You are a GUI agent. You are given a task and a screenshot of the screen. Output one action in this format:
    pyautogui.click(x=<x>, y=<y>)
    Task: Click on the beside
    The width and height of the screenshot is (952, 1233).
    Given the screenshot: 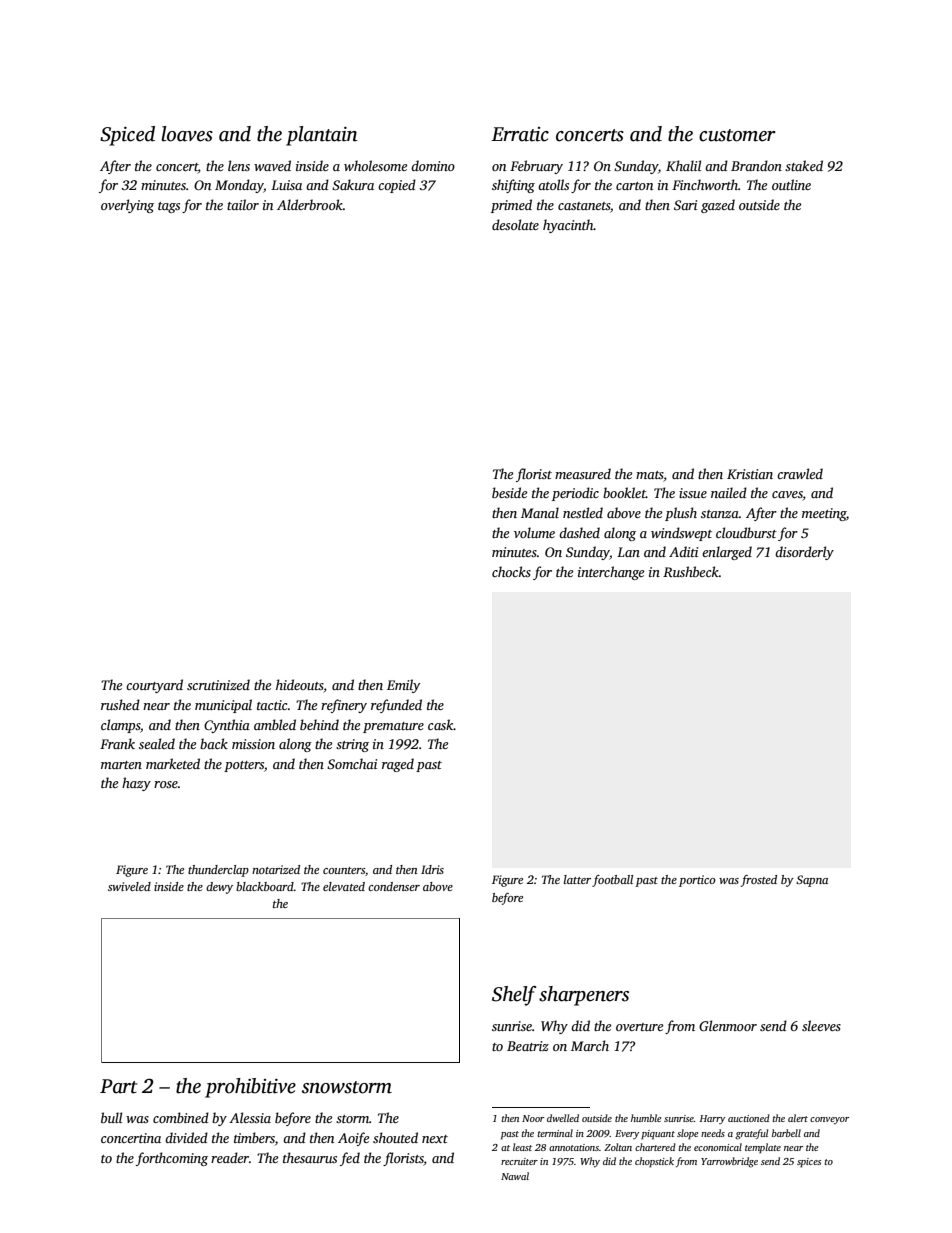 What is the action you would take?
    pyautogui.click(x=509, y=492)
